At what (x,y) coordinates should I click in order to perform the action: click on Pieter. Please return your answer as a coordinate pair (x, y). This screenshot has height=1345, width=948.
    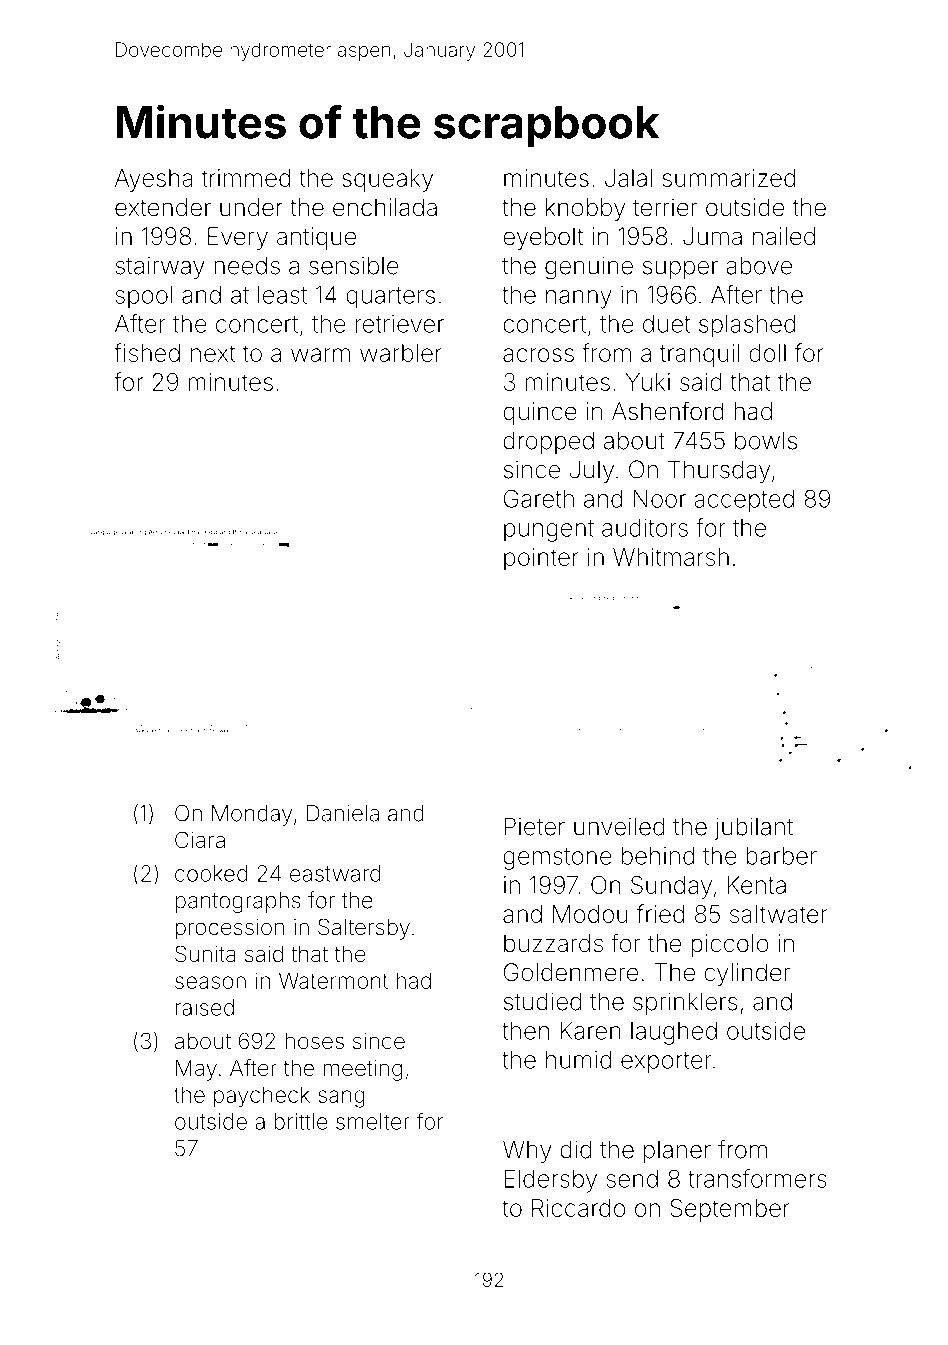
    Looking at the image, I should click on (535, 826).
